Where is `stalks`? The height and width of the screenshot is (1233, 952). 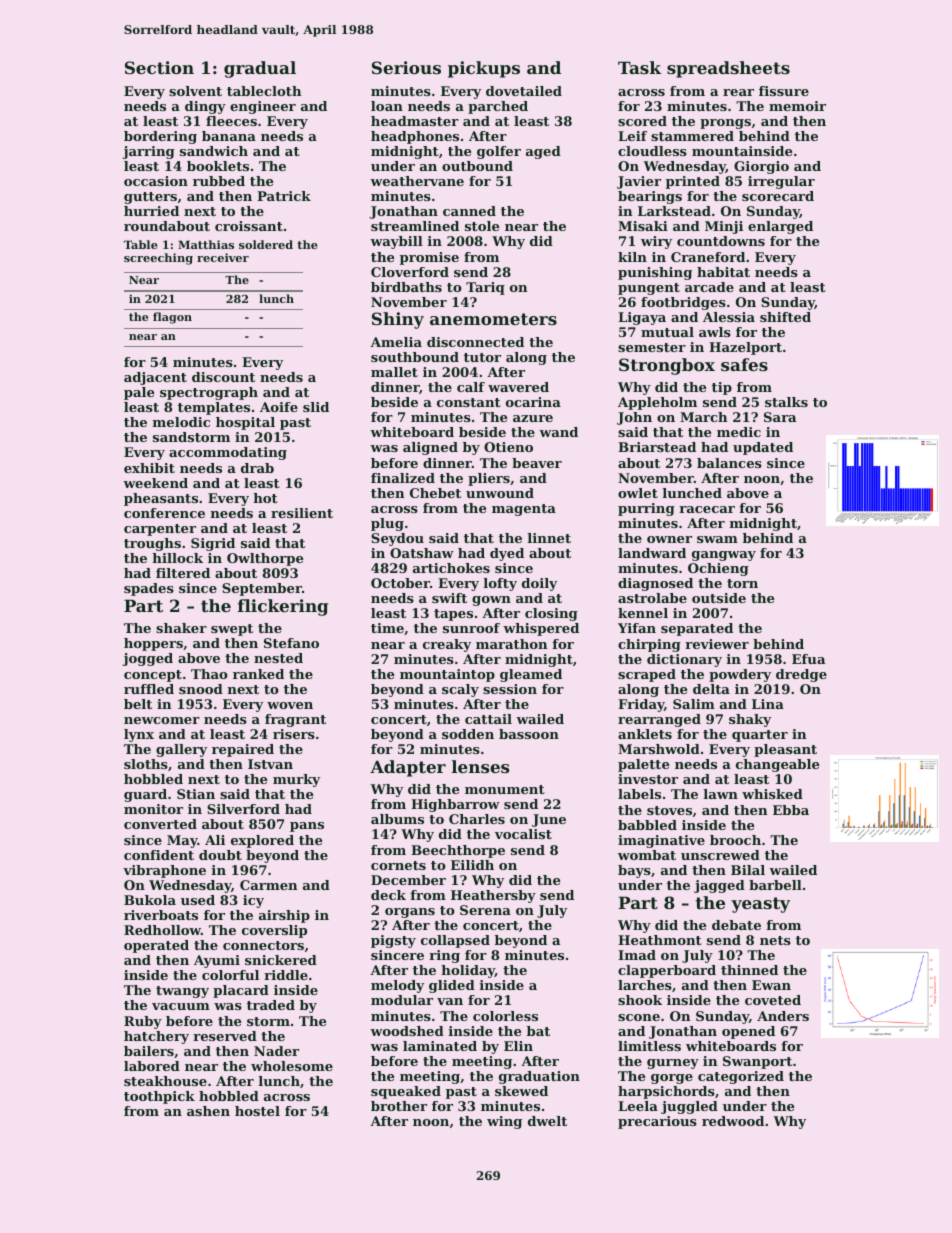 stalks is located at coordinates (786, 402).
